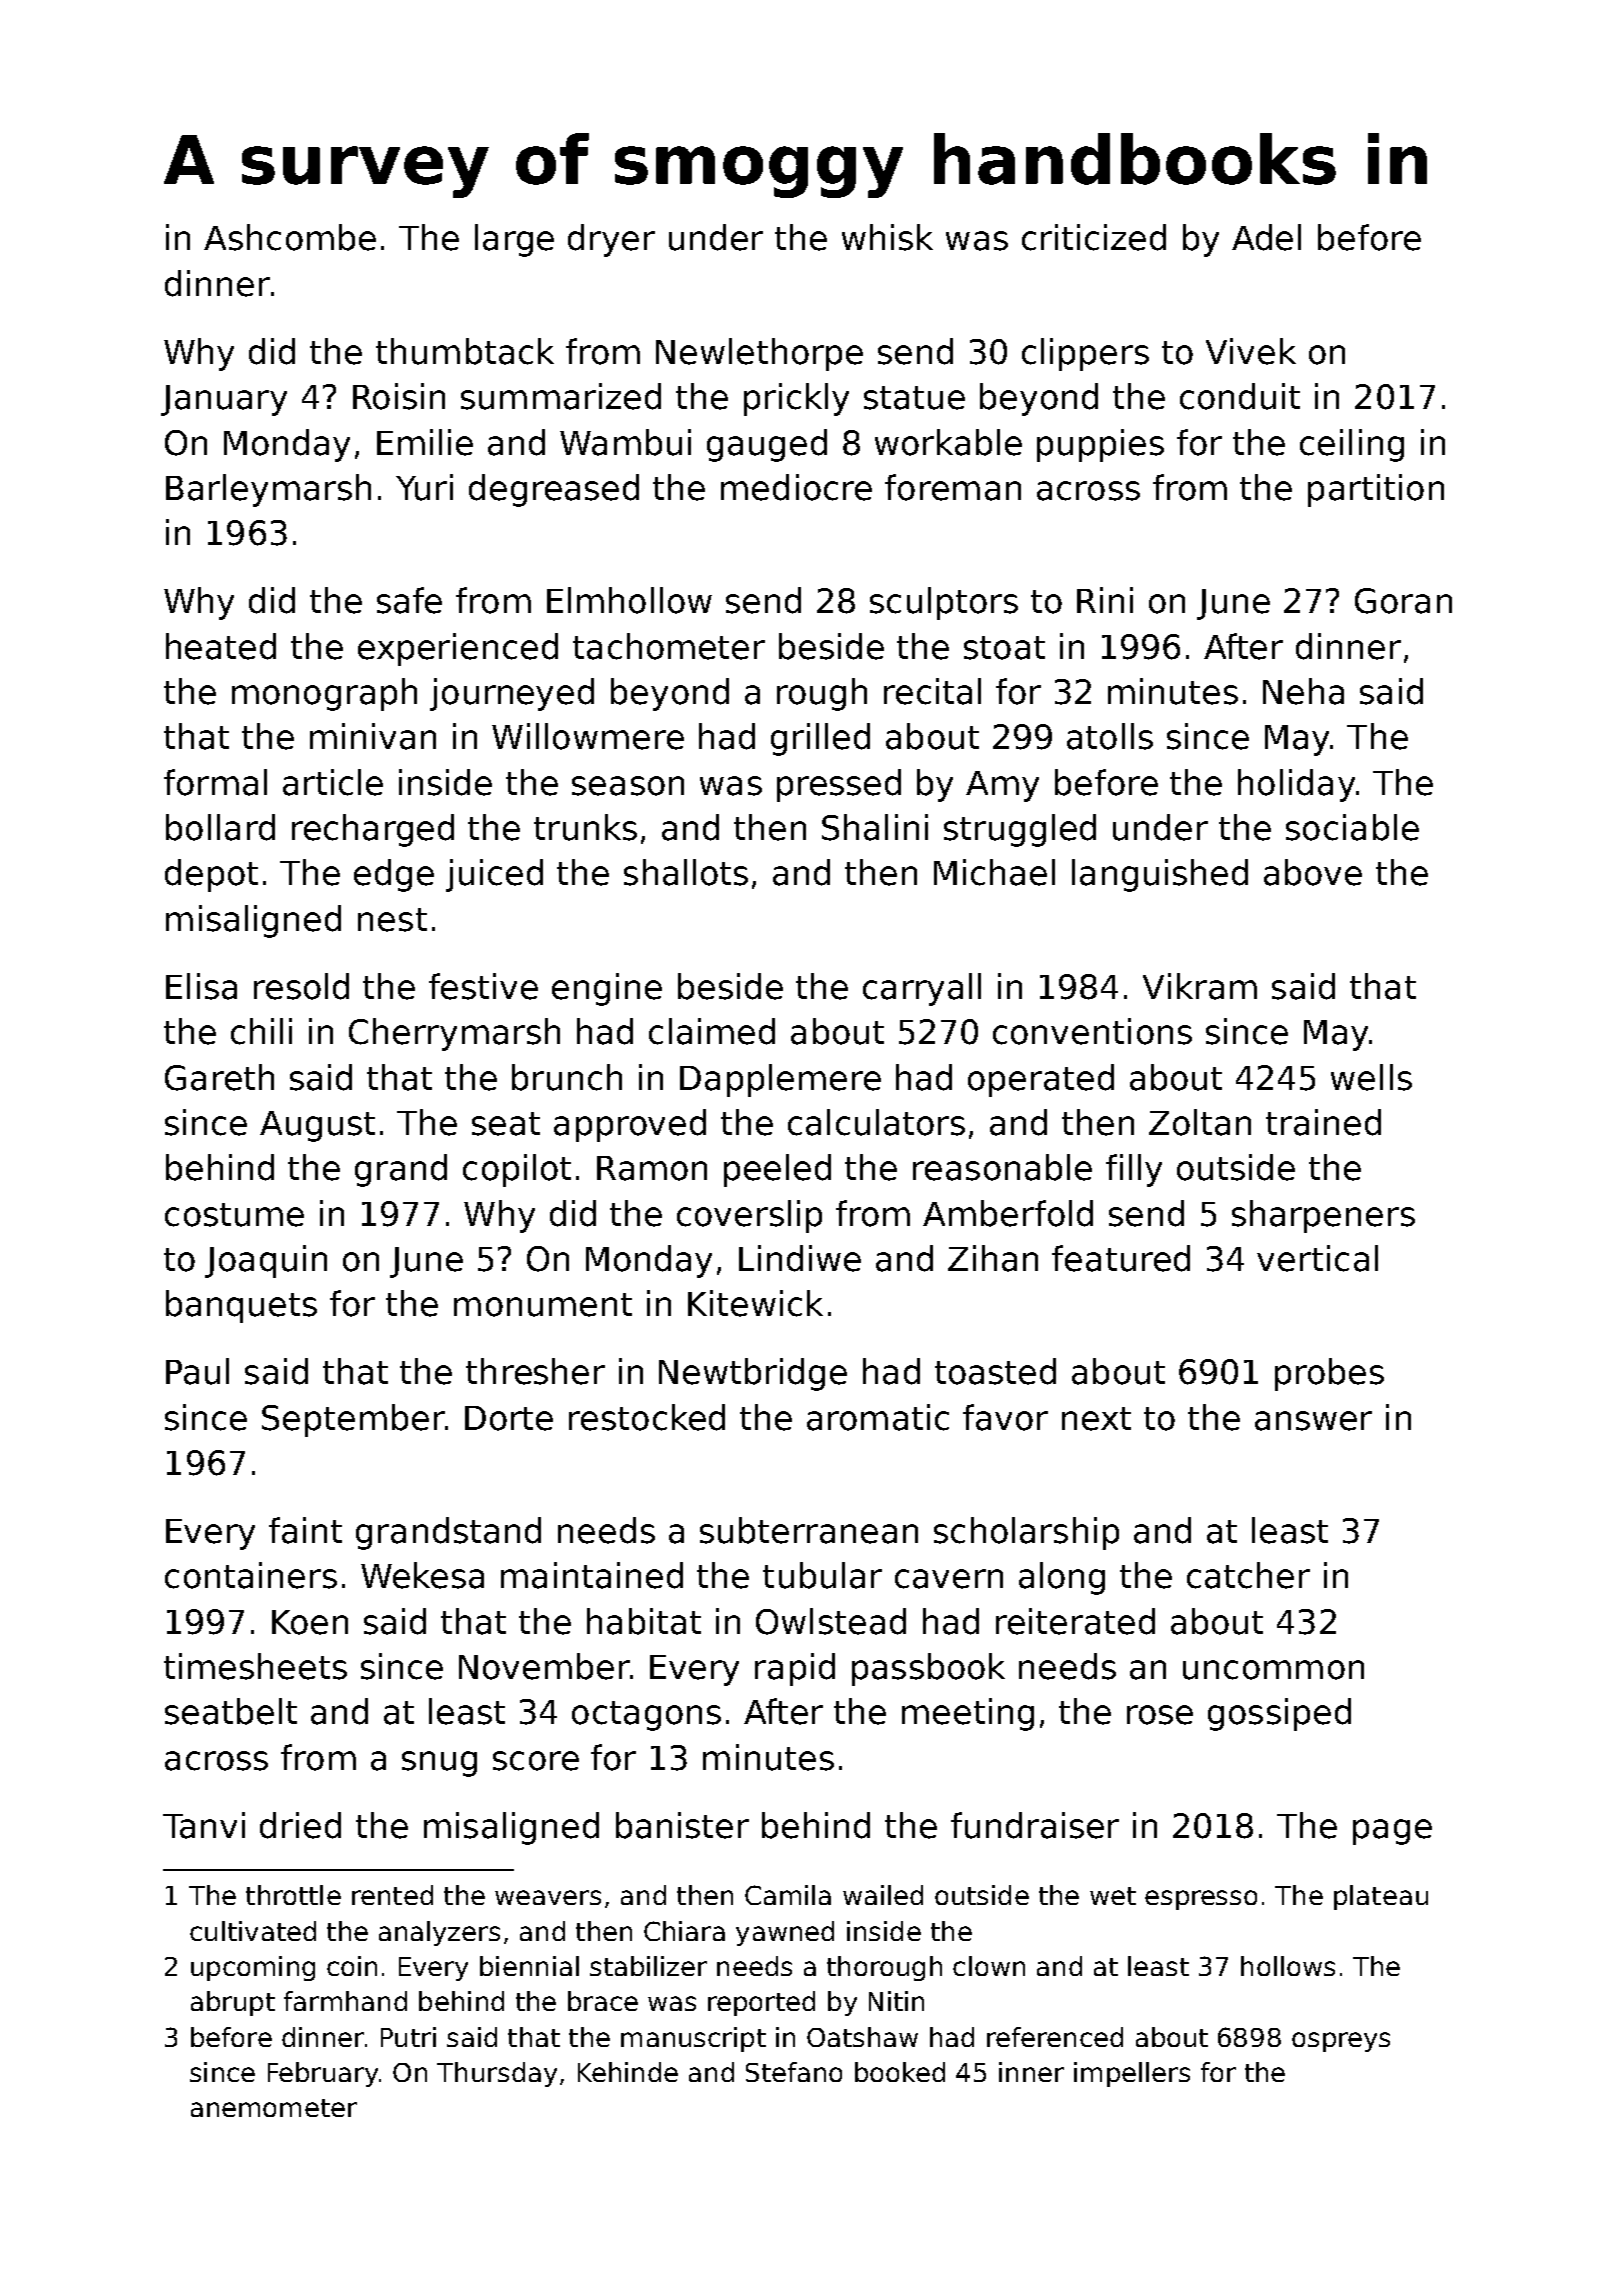 This image has height=2292, width=1620. What do you see at coordinates (686, 872) in the image?
I see `shallots` at bounding box center [686, 872].
